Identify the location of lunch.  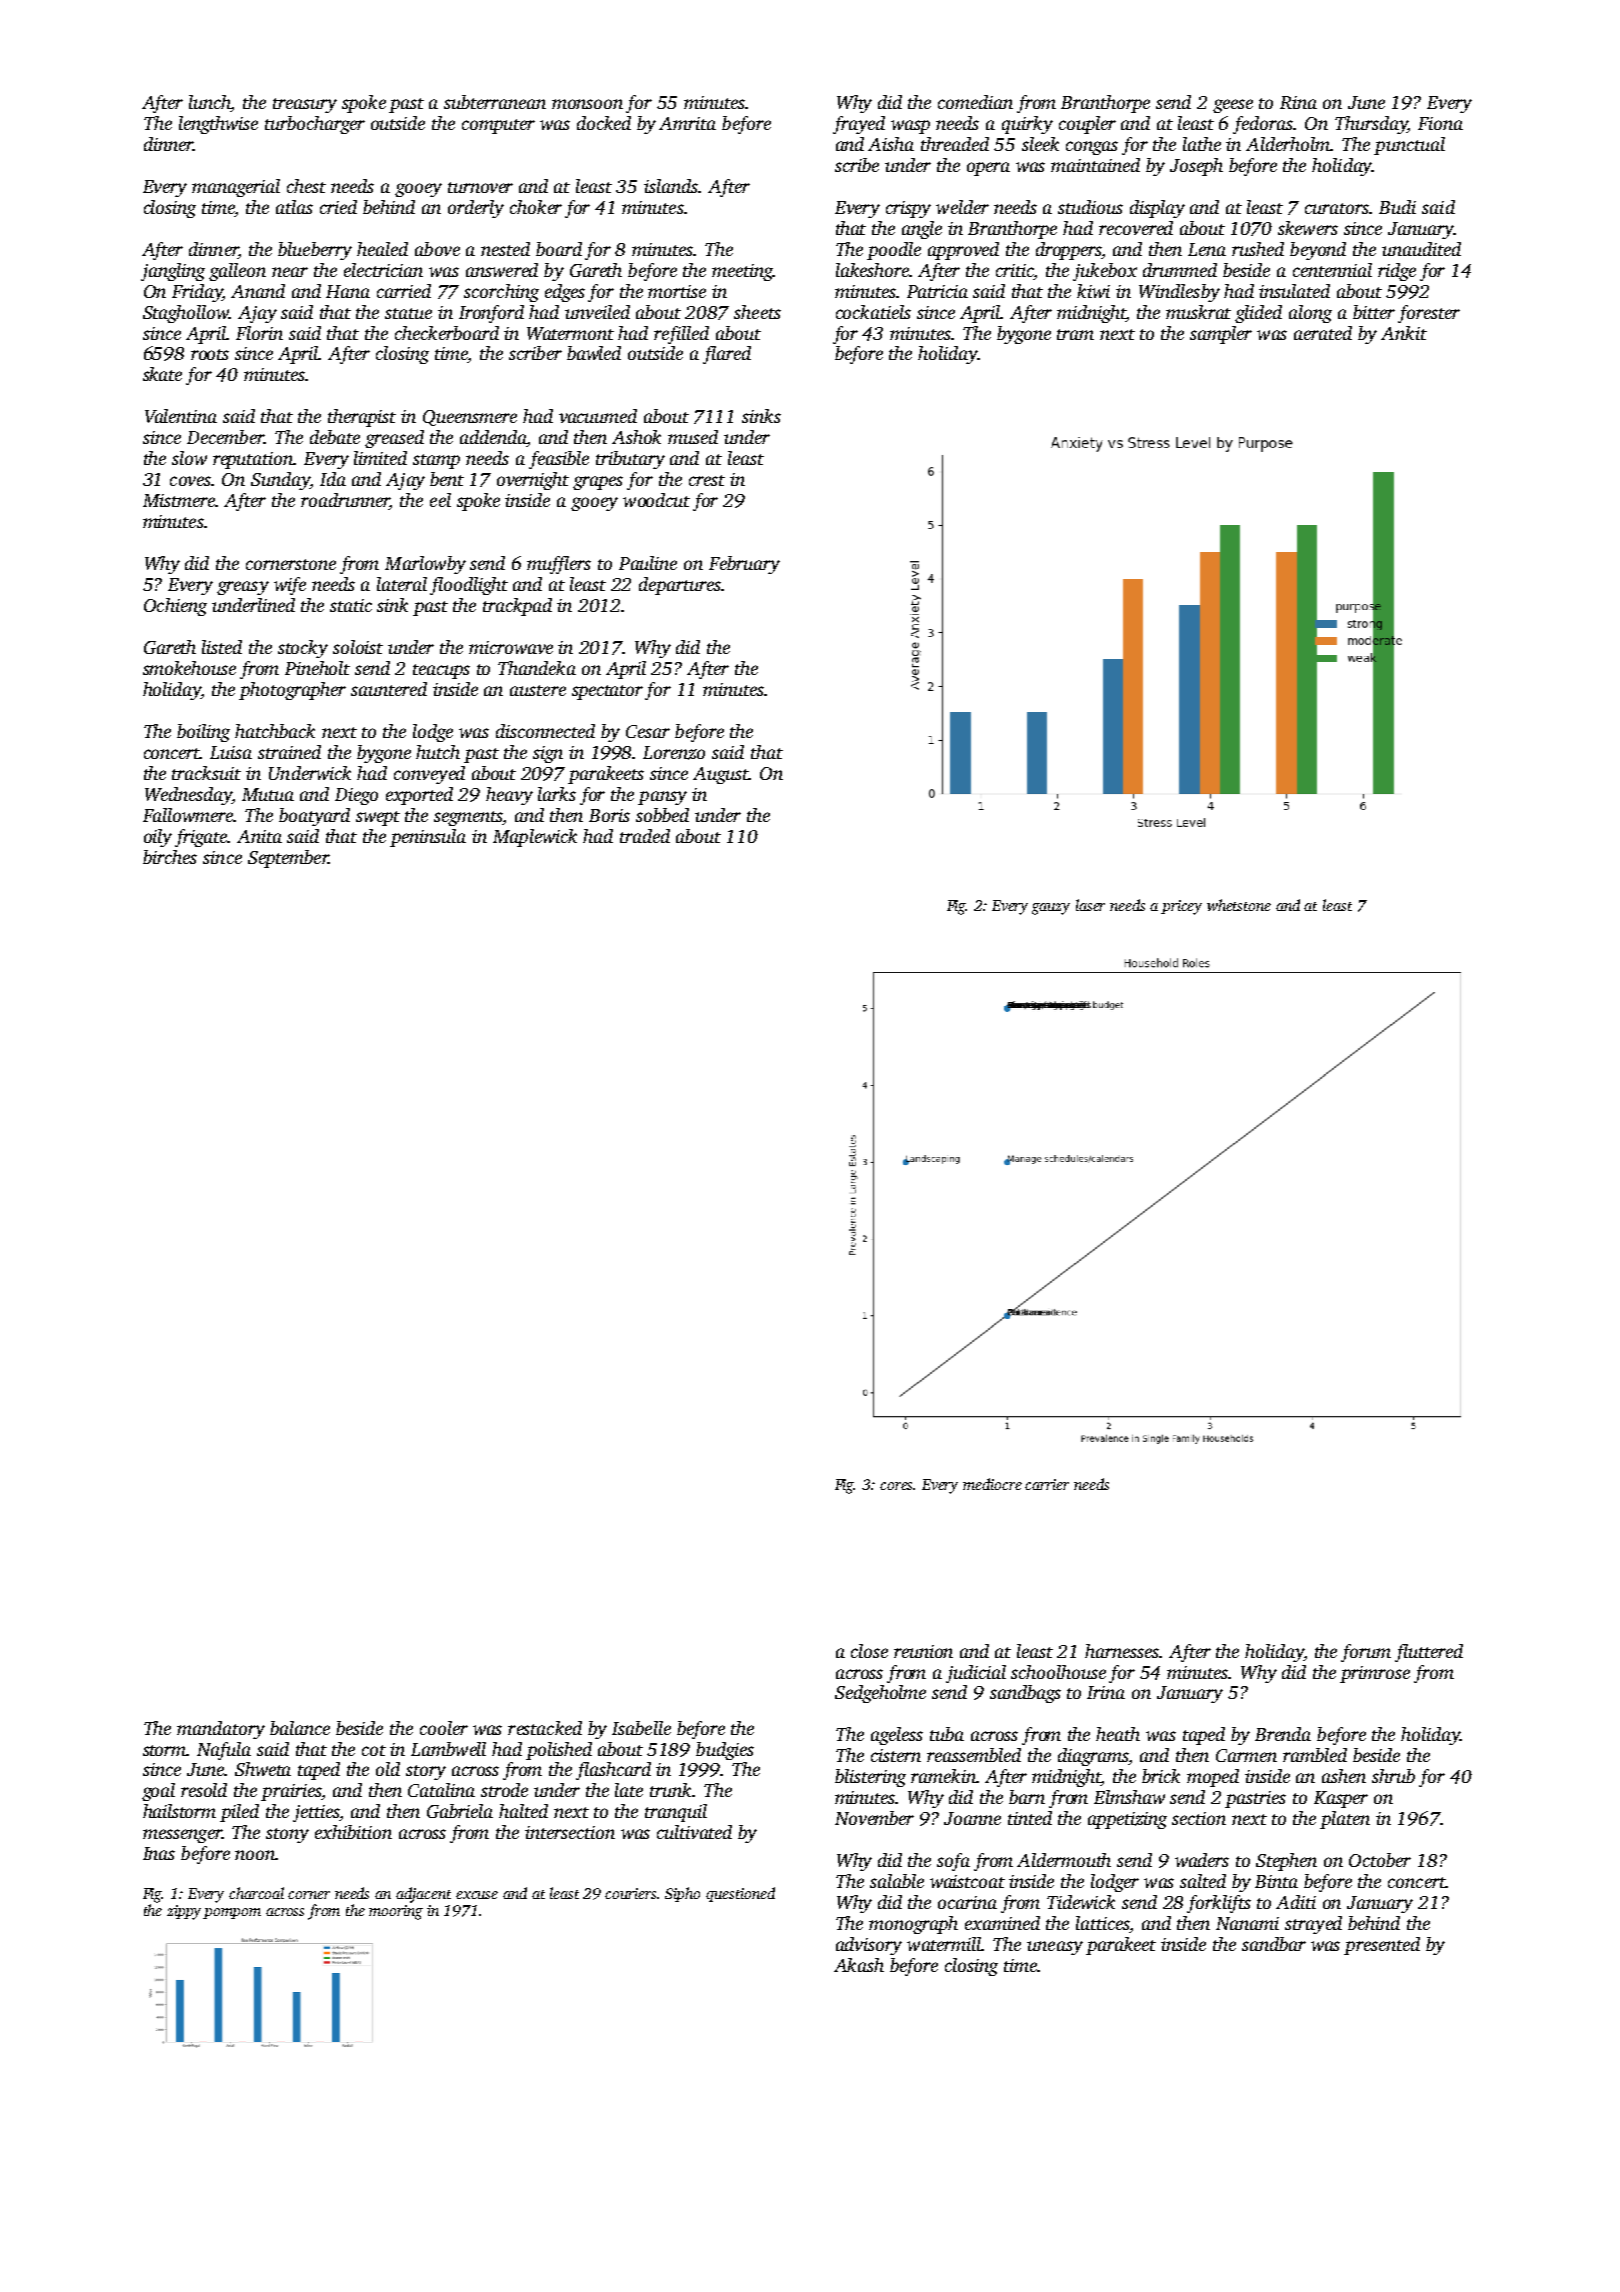
(210, 103).
